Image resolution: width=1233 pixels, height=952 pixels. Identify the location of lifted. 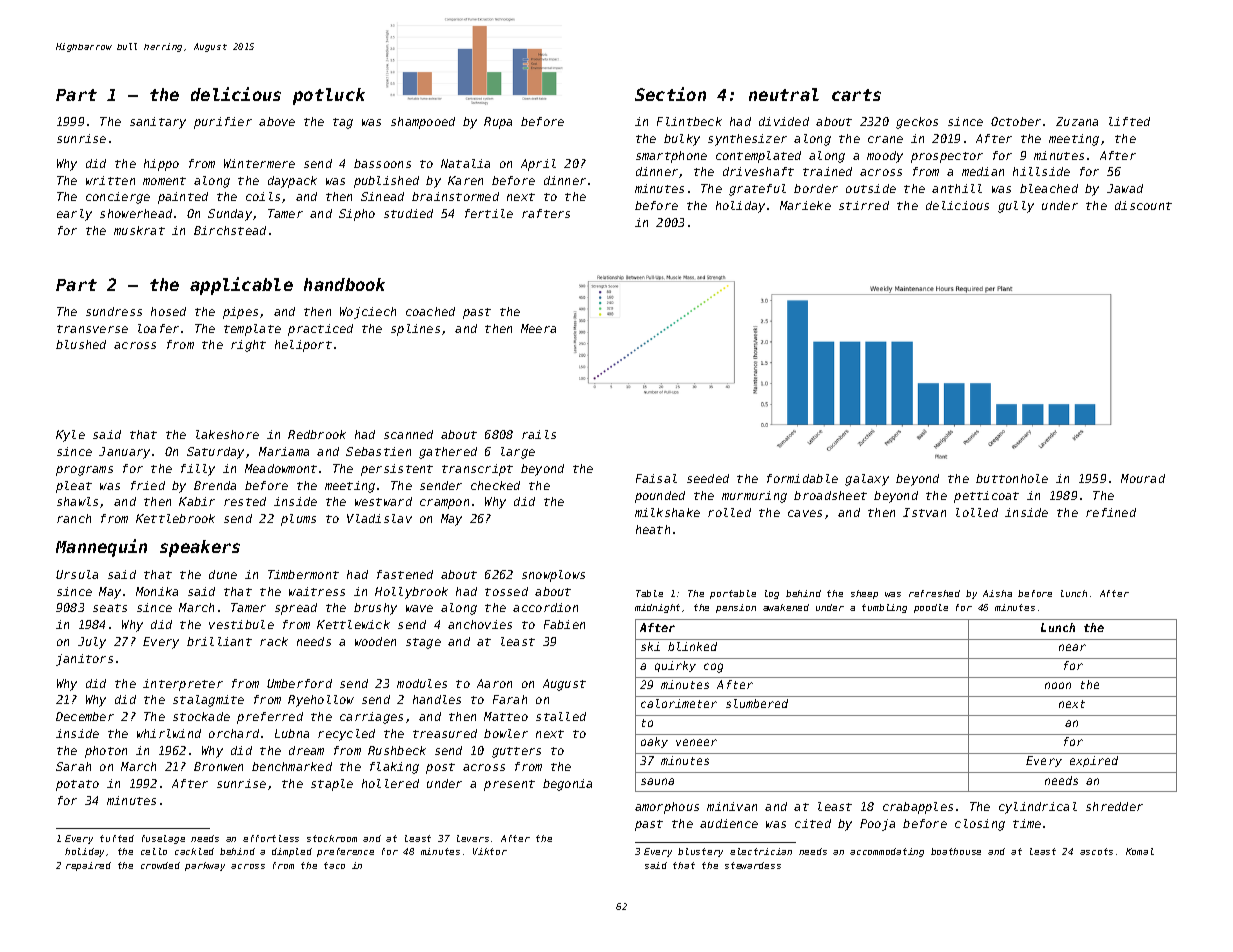
(1129, 121).
